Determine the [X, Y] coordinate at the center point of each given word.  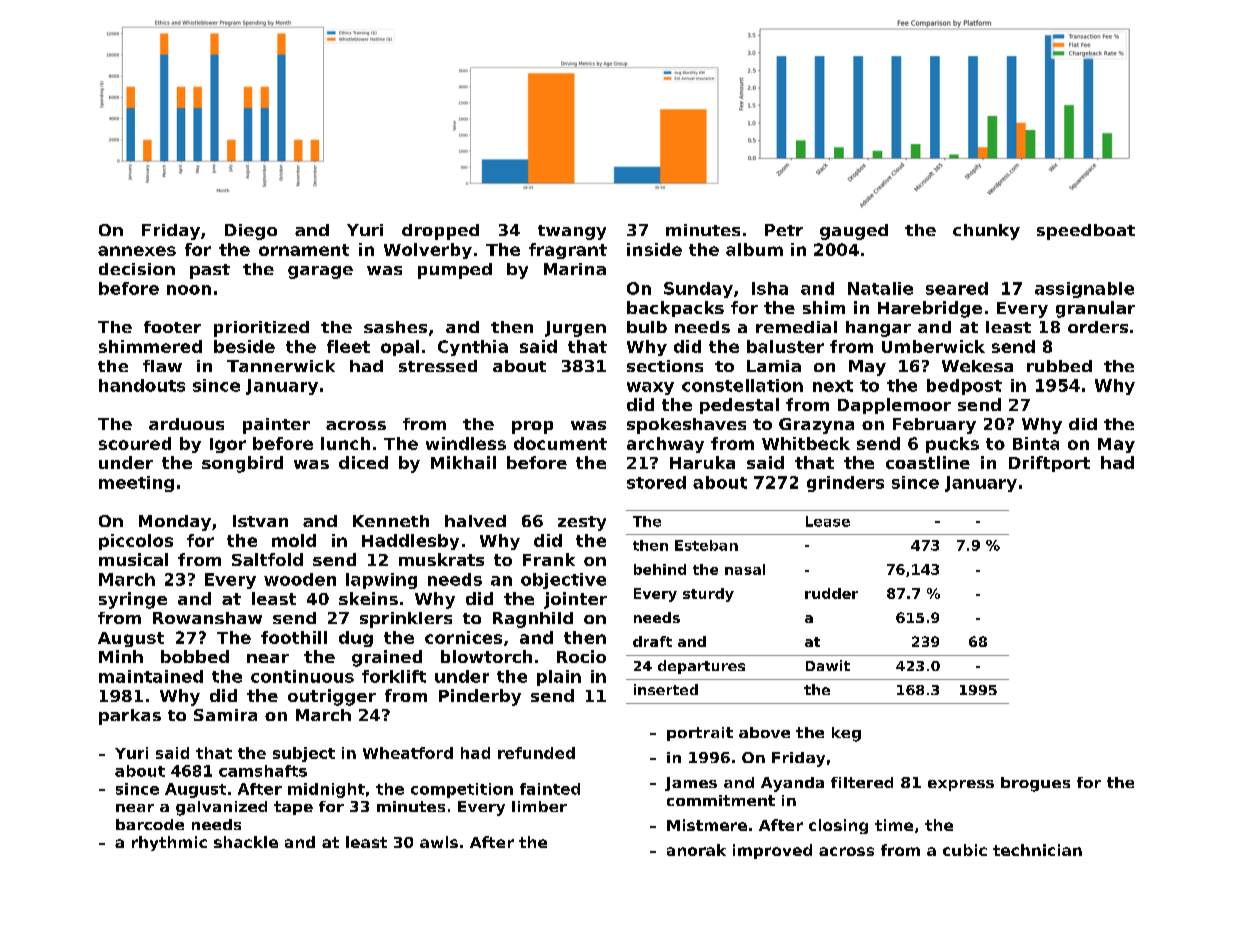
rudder [831, 593]
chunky [986, 232]
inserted [666, 689]
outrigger [332, 697]
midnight [326, 790]
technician [1037, 850]
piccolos [136, 542]
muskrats [441, 559]
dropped [440, 232]
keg [846, 734]
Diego [251, 232]
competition [462, 790]
